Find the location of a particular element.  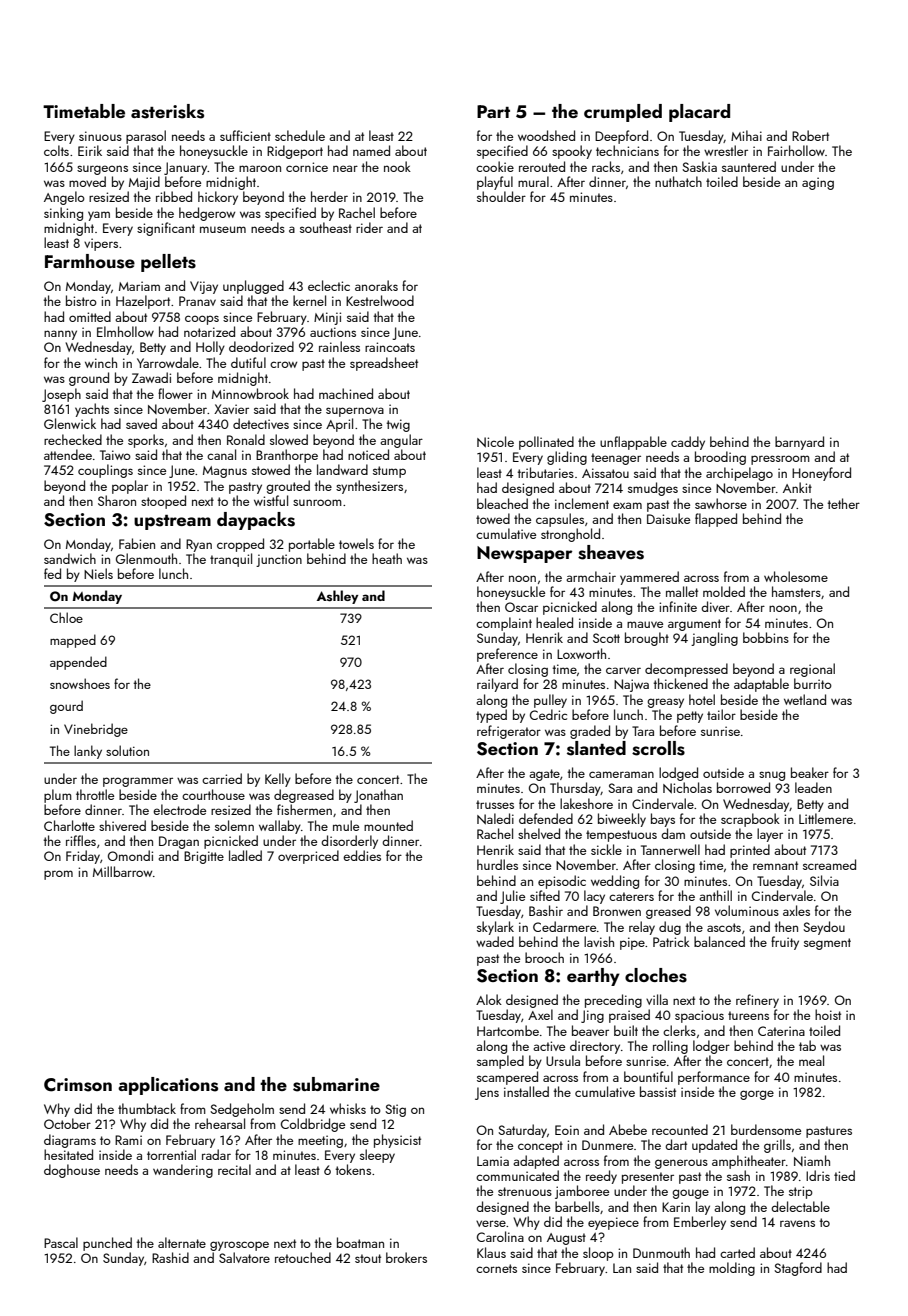

Chloe is located at coordinates (66, 617).
